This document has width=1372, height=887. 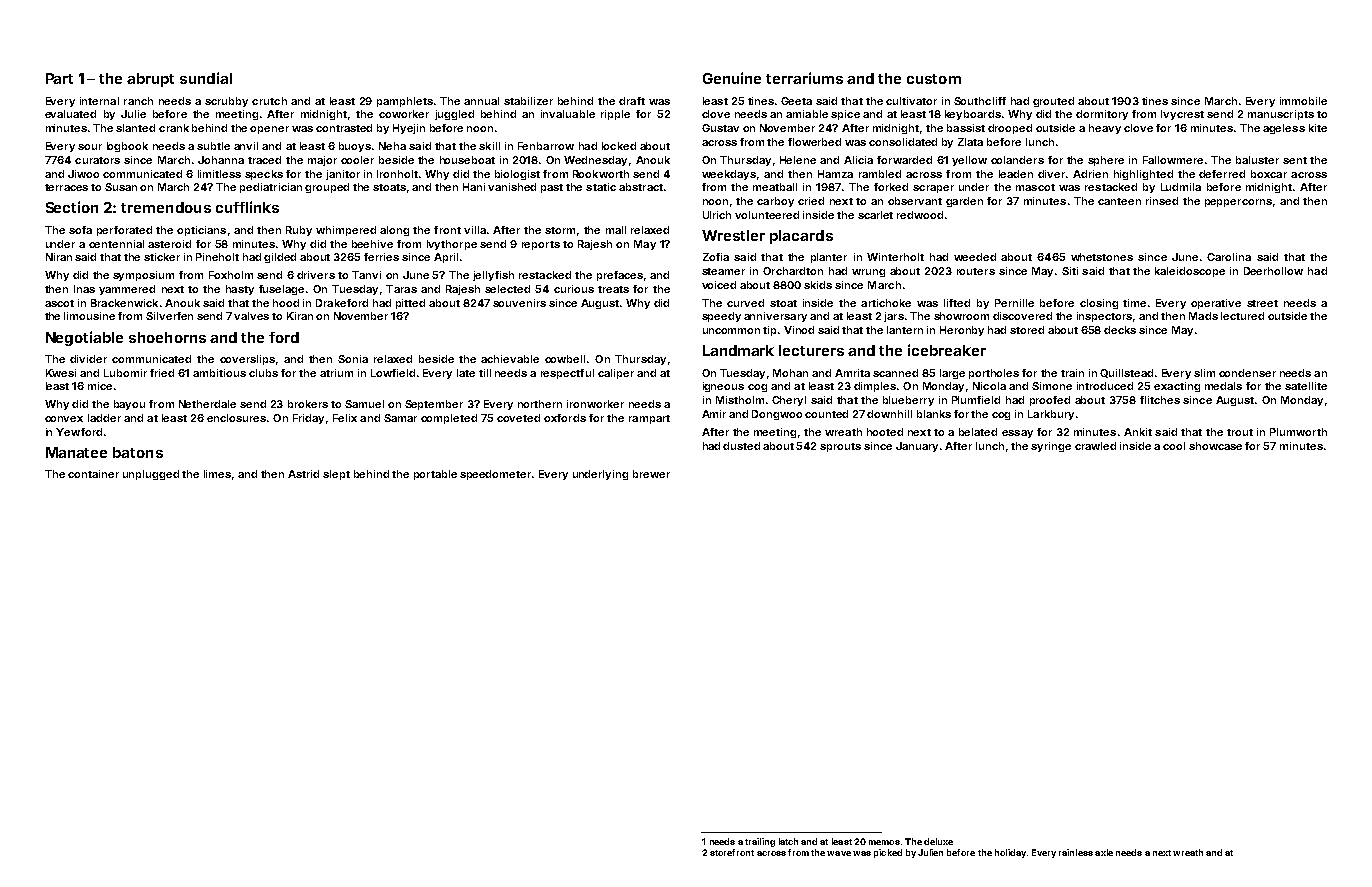 I want to click on northern, so click(x=540, y=404).
